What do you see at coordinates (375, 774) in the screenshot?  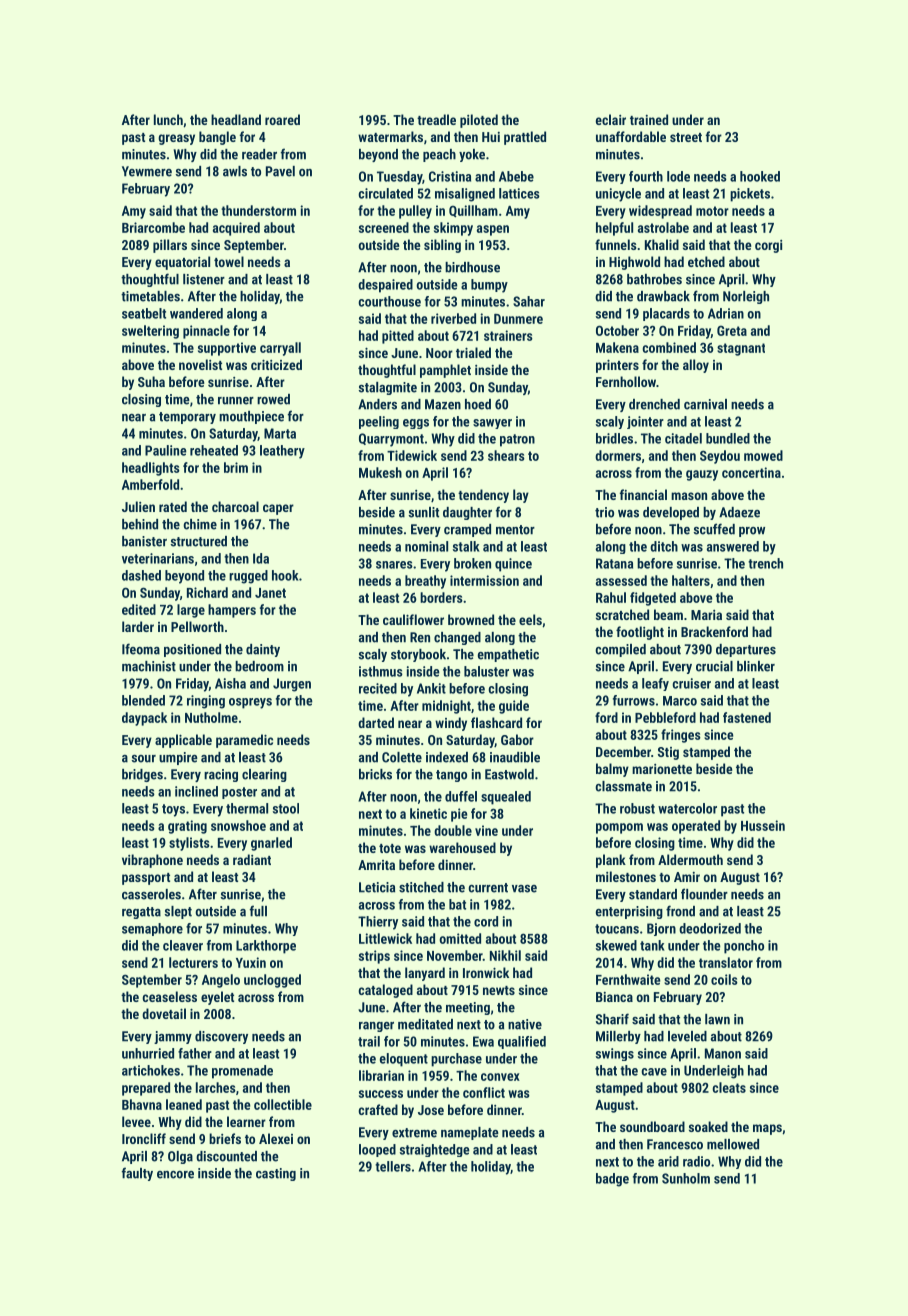 I see `bricks` at bounding box center [375, 774].
